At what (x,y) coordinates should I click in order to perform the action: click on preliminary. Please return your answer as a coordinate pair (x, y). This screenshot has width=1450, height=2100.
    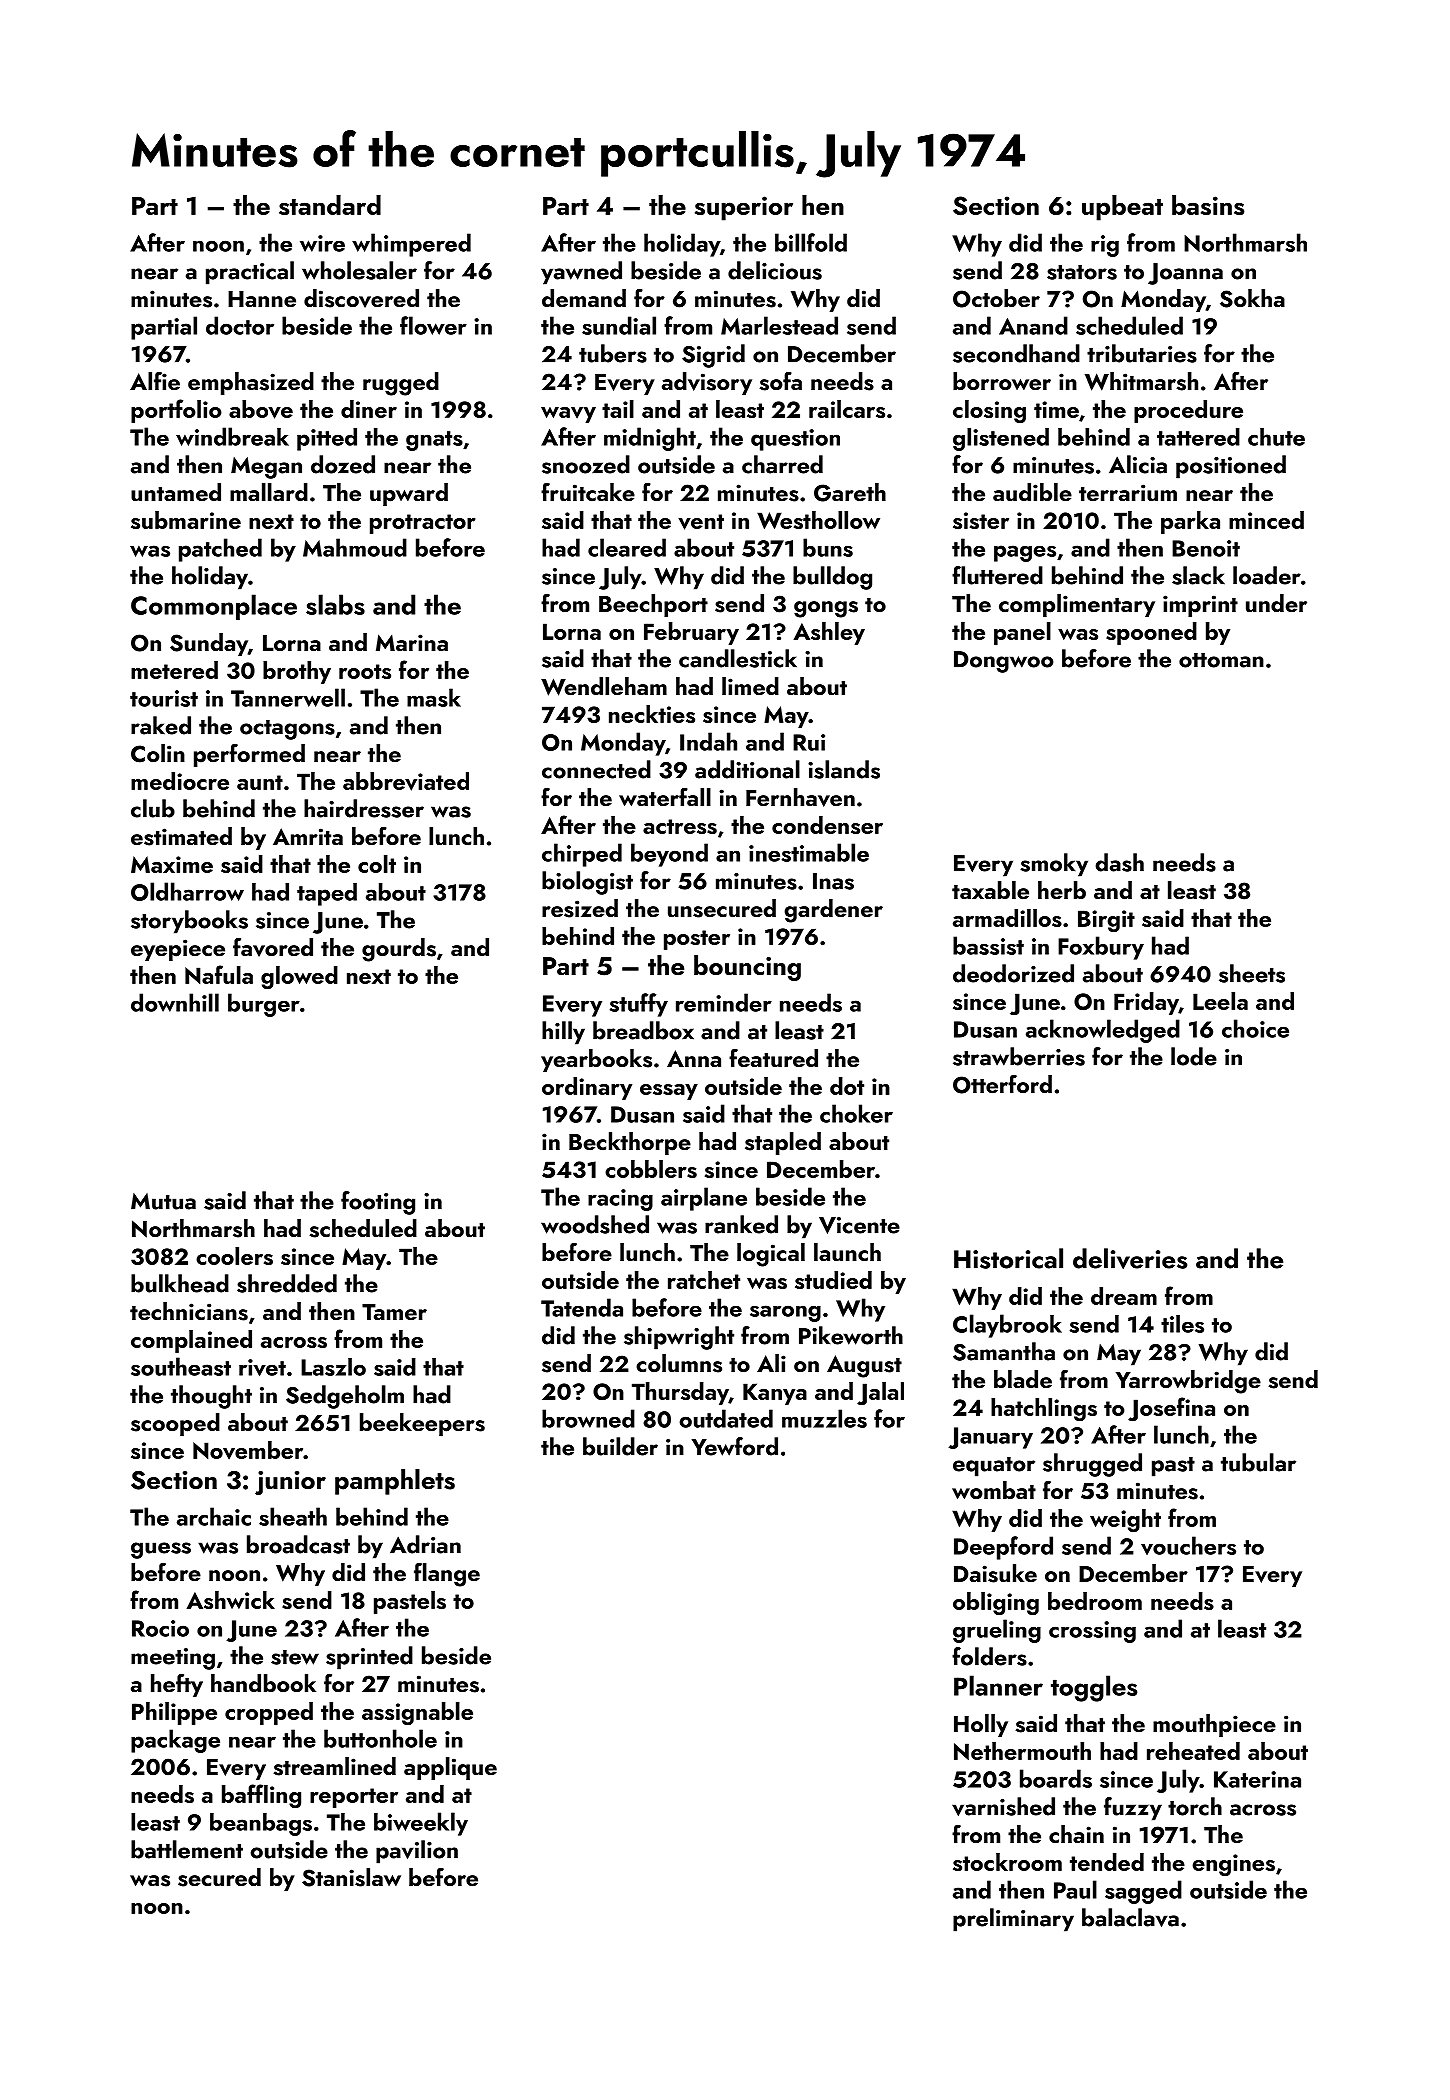
    Looking at the image, I should click on (1013, 1920).
